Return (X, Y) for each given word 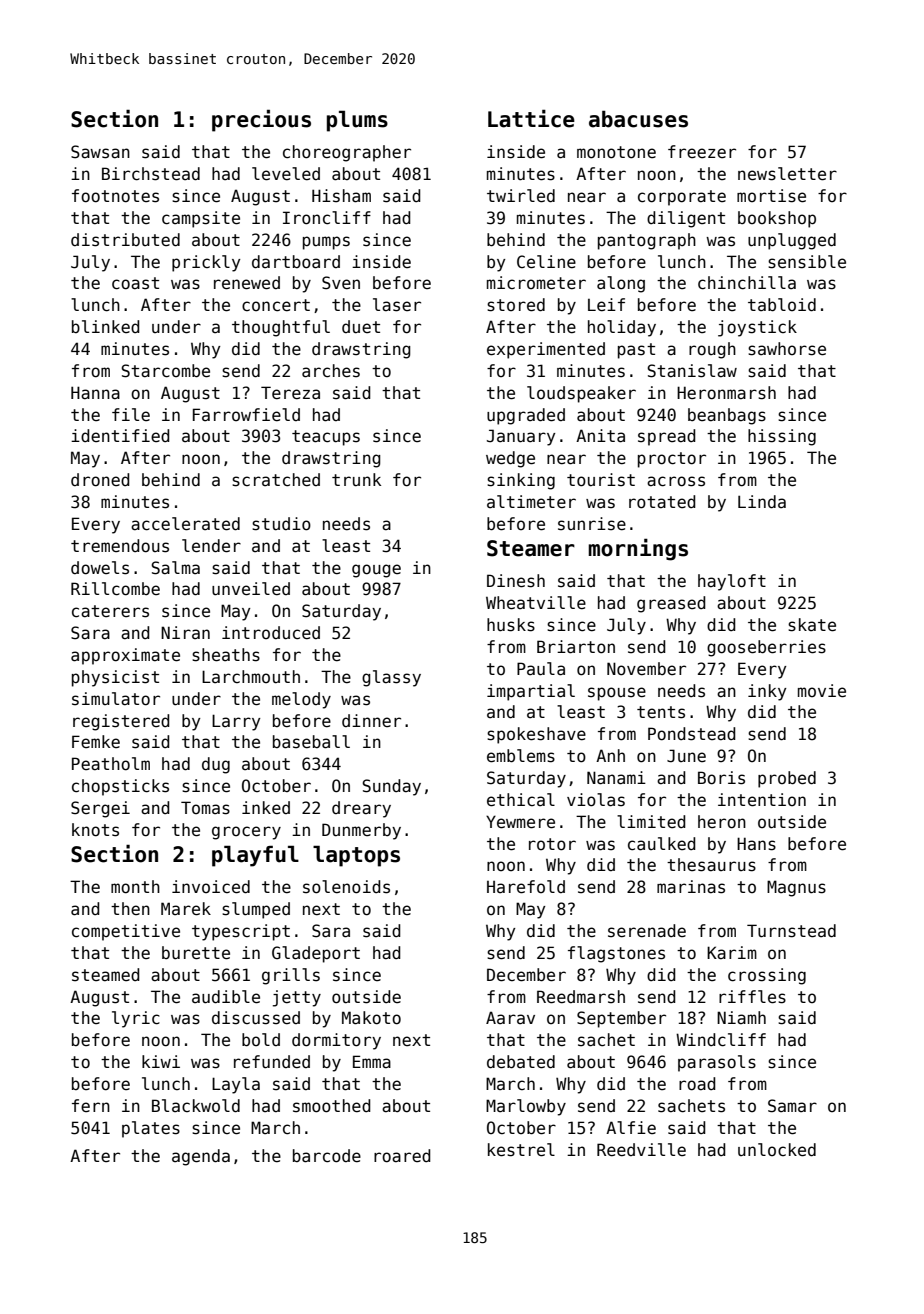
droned (100, 480)
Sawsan (100, 152)
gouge (376, 571)
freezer (702, 151)
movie (822, 691)
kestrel (521, 1150)
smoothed (332, 1106)
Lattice (531, 118)
